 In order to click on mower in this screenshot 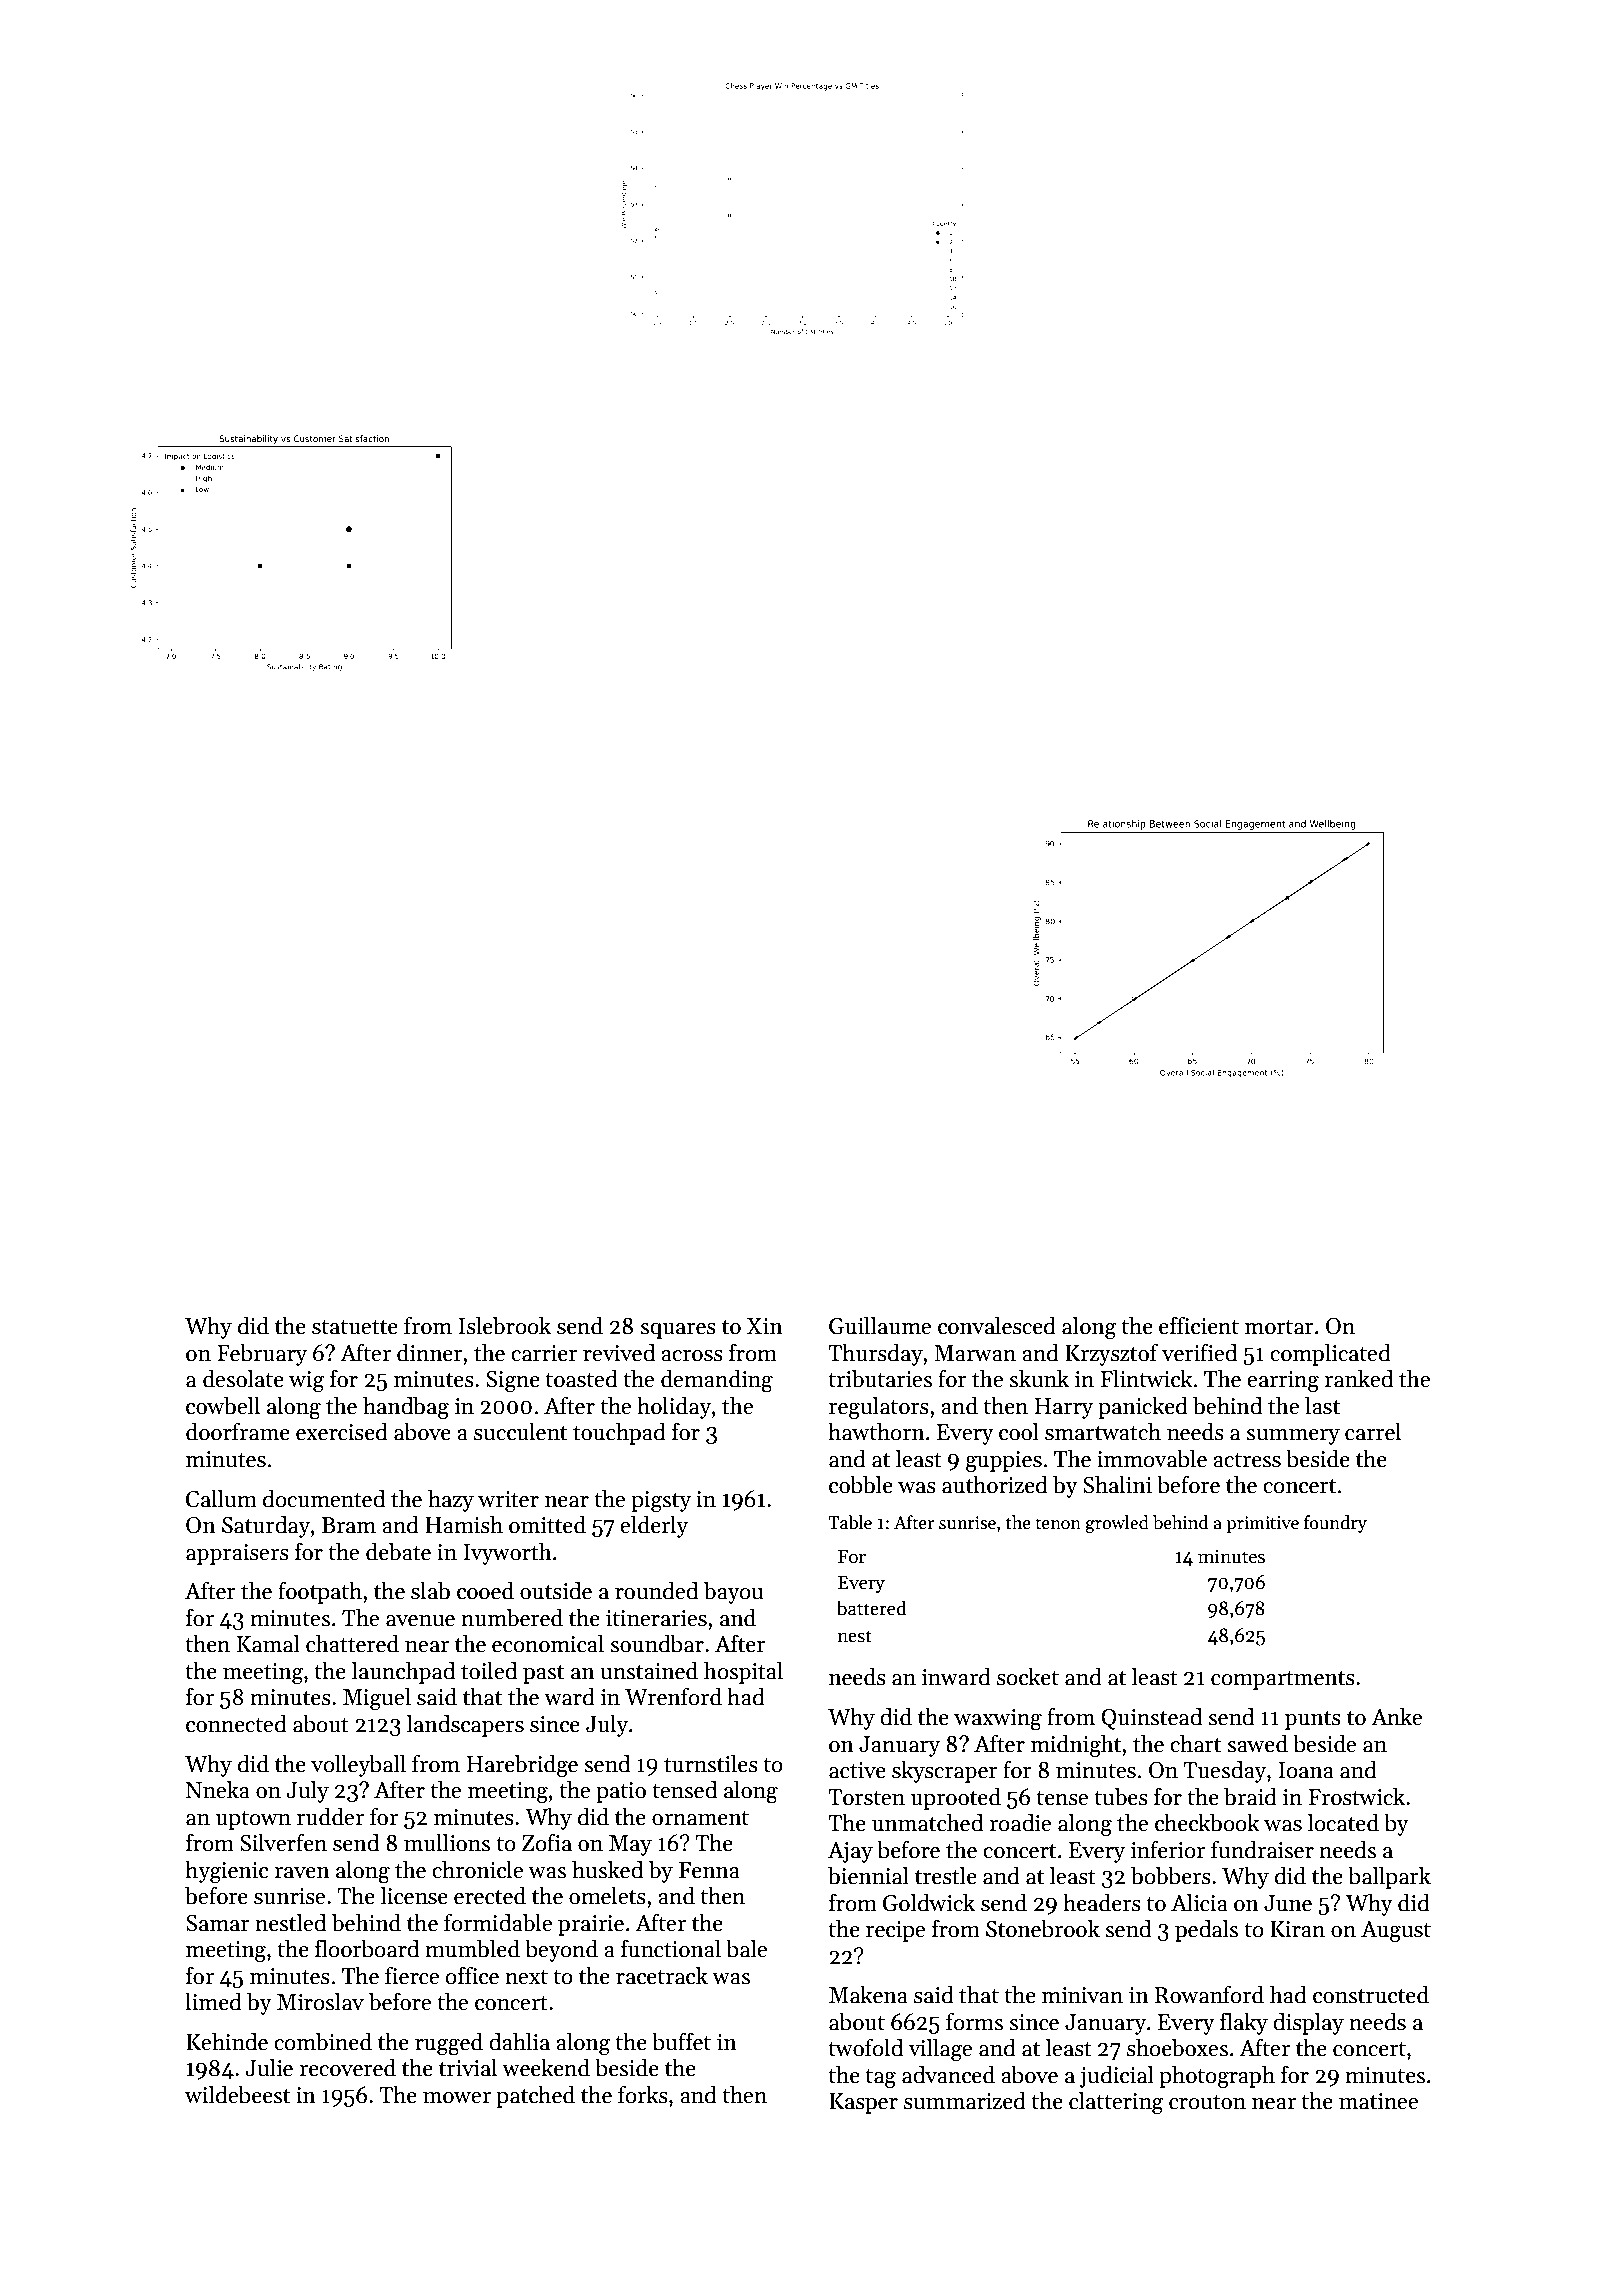, I will do `click(457, 2098)`.
